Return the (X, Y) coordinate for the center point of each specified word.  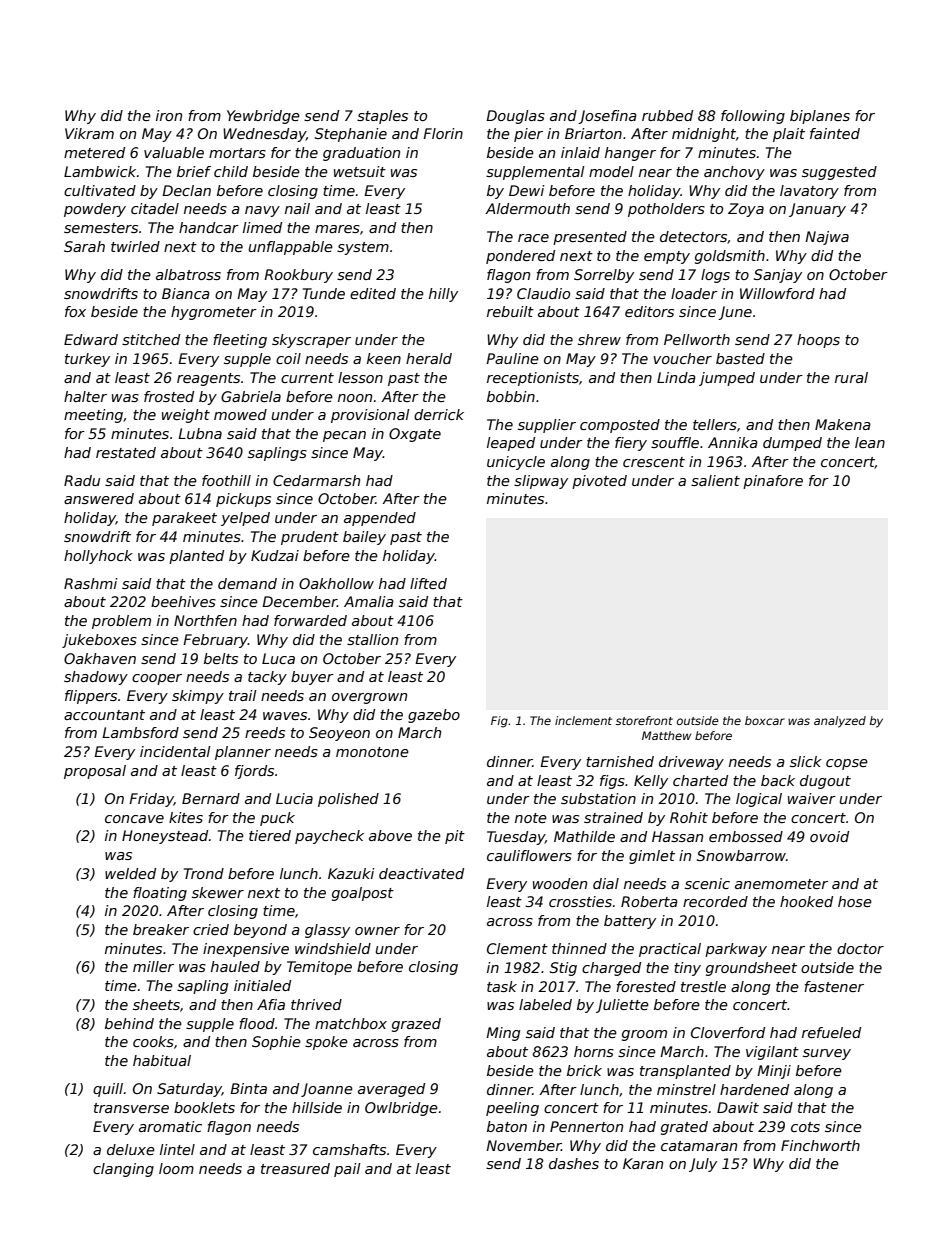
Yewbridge (263, 117)
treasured (295, 1168)
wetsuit (360, 171)
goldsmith (730, 257)
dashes (574, 1163)
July (703, 1165)
